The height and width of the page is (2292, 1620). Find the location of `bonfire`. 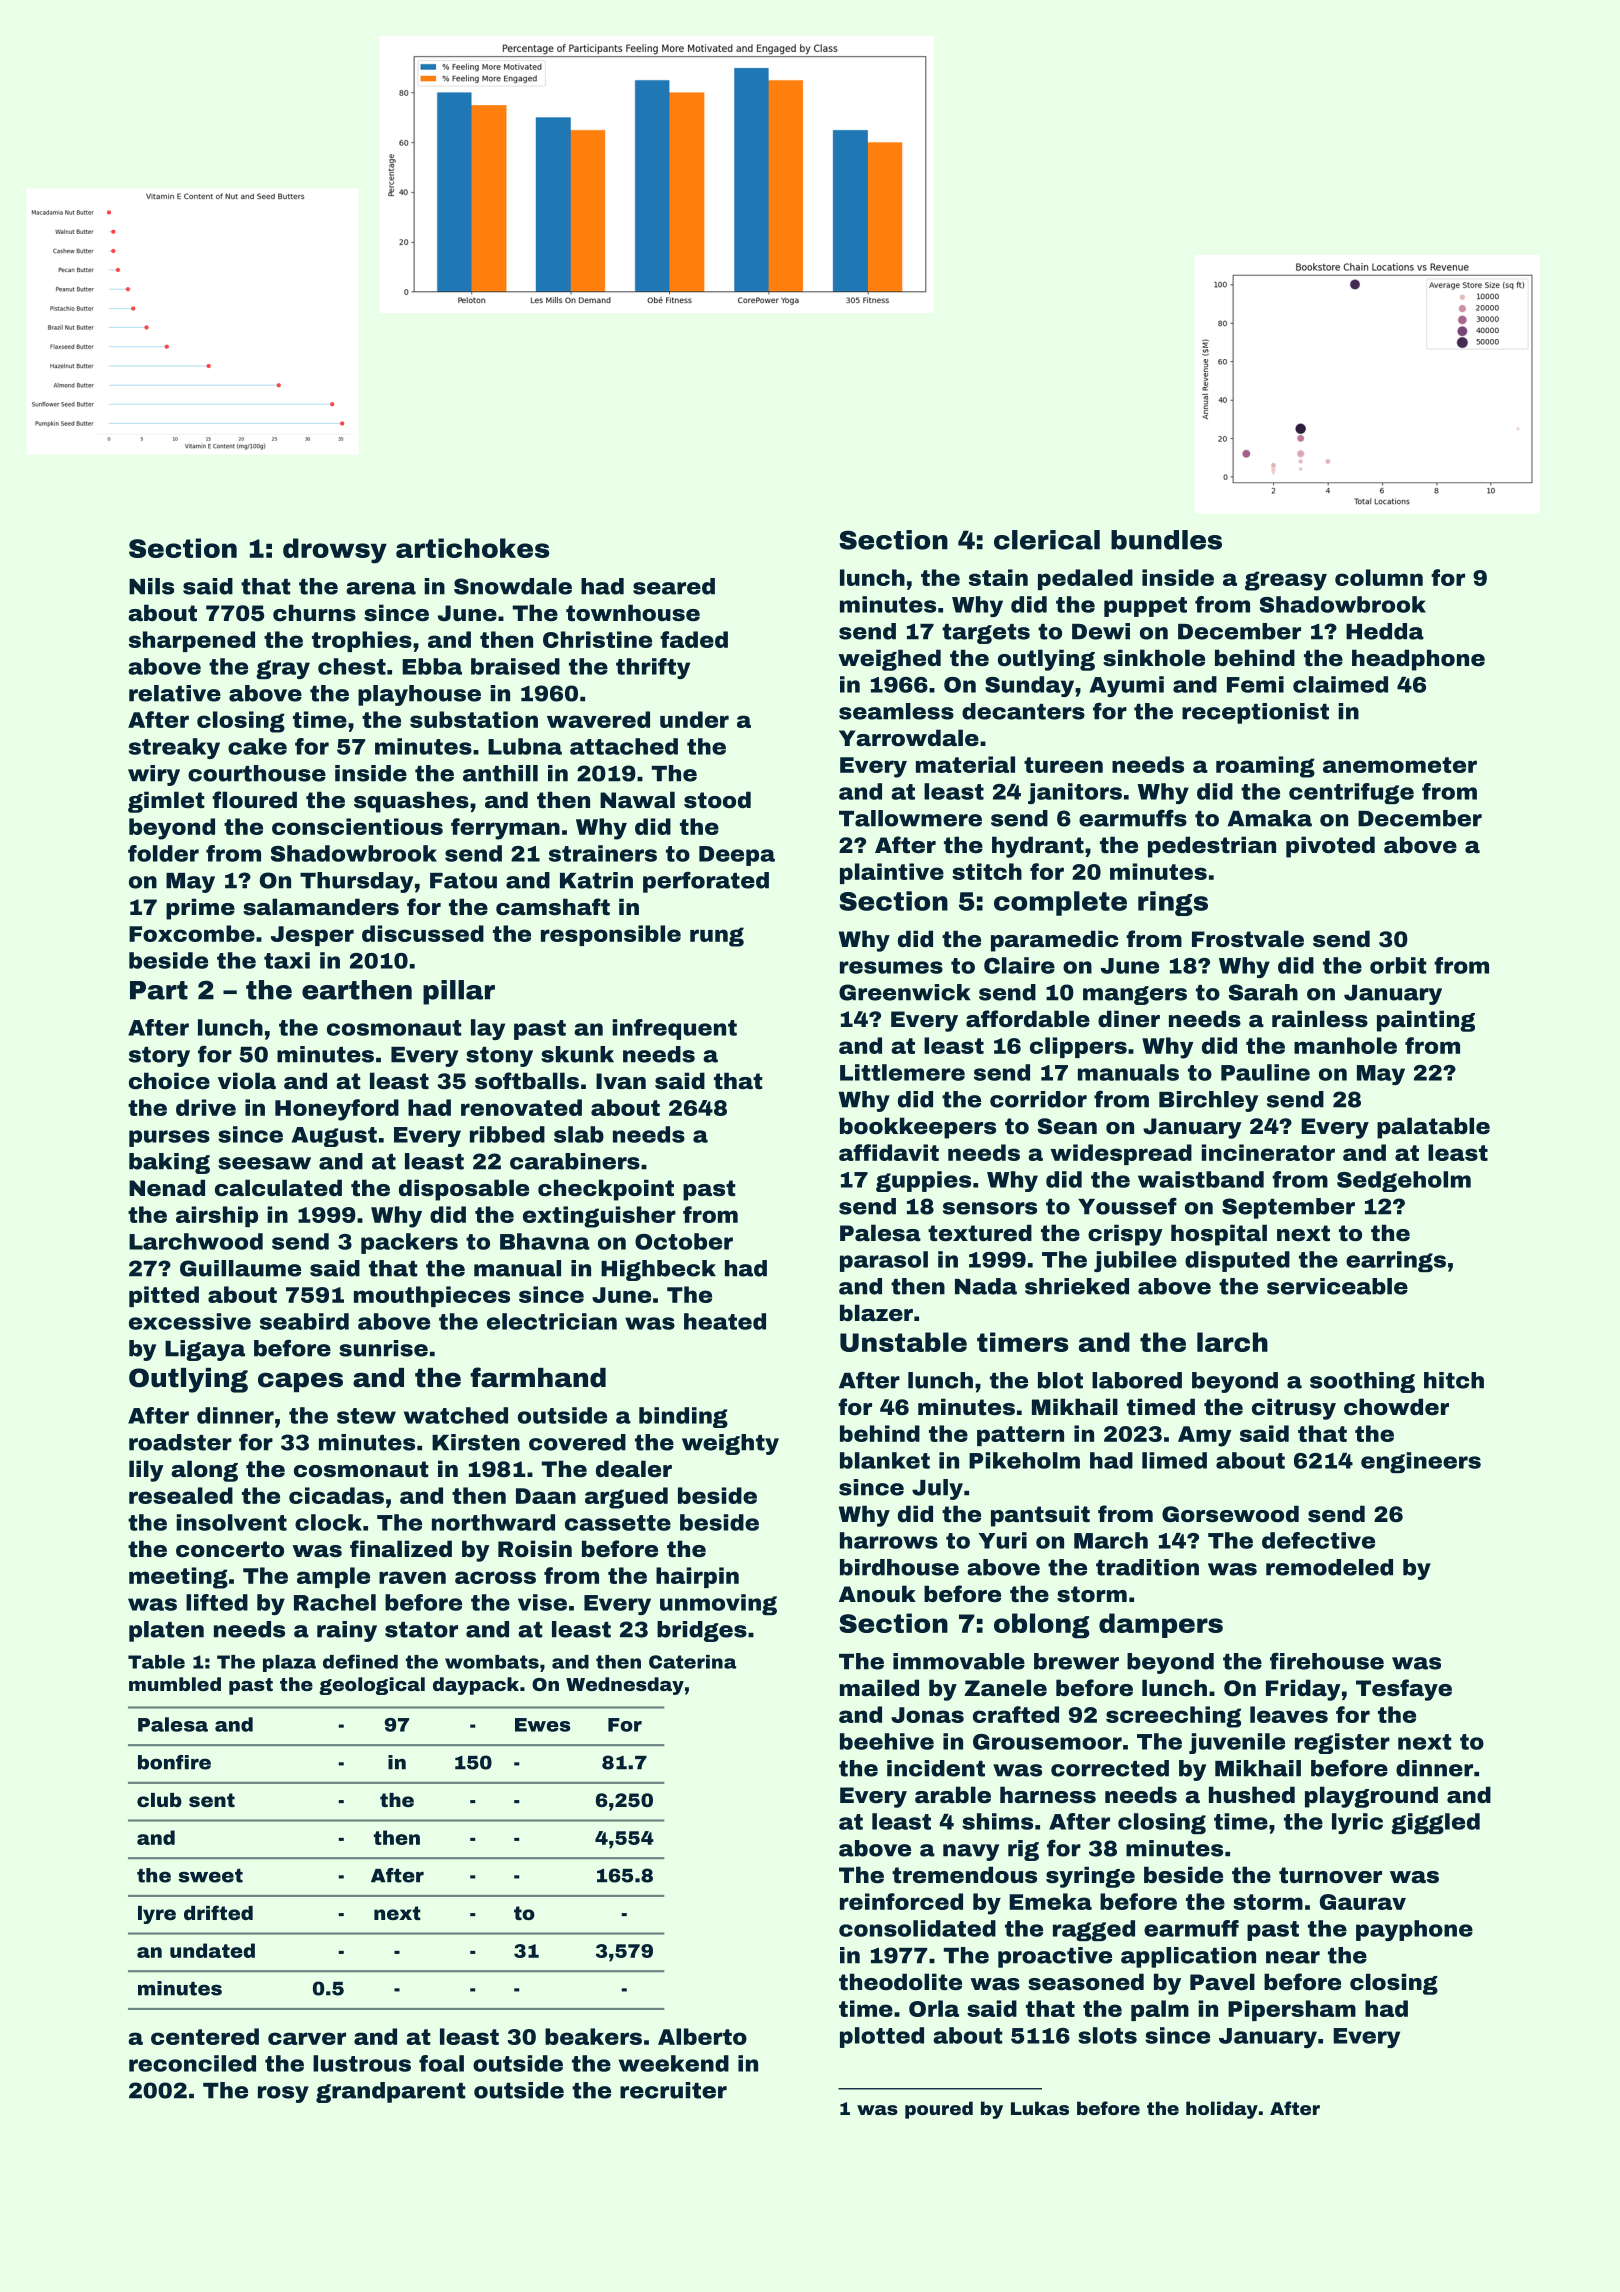

bonfire is located at coordinates (174, 1762).
